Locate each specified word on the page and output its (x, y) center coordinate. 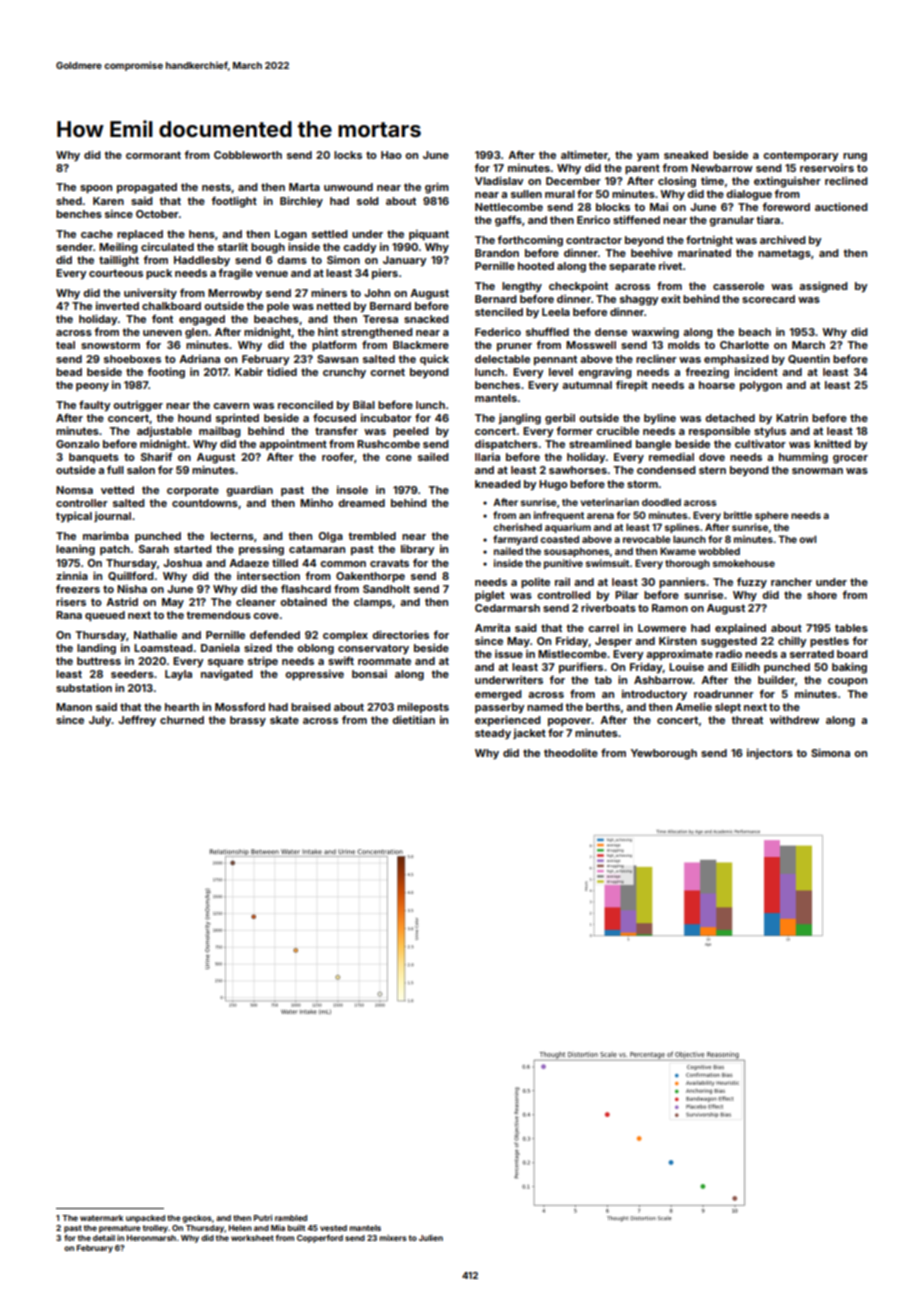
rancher (791, 582)
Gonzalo (78, 444)
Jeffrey (137, 721)
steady (493, 734)
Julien (431, 1238)
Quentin (809, 359)
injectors (770, 753)
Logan (291, 235)
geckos (197, 1219)
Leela (556, 312)
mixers (393, 1238)
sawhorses (578, 470)
